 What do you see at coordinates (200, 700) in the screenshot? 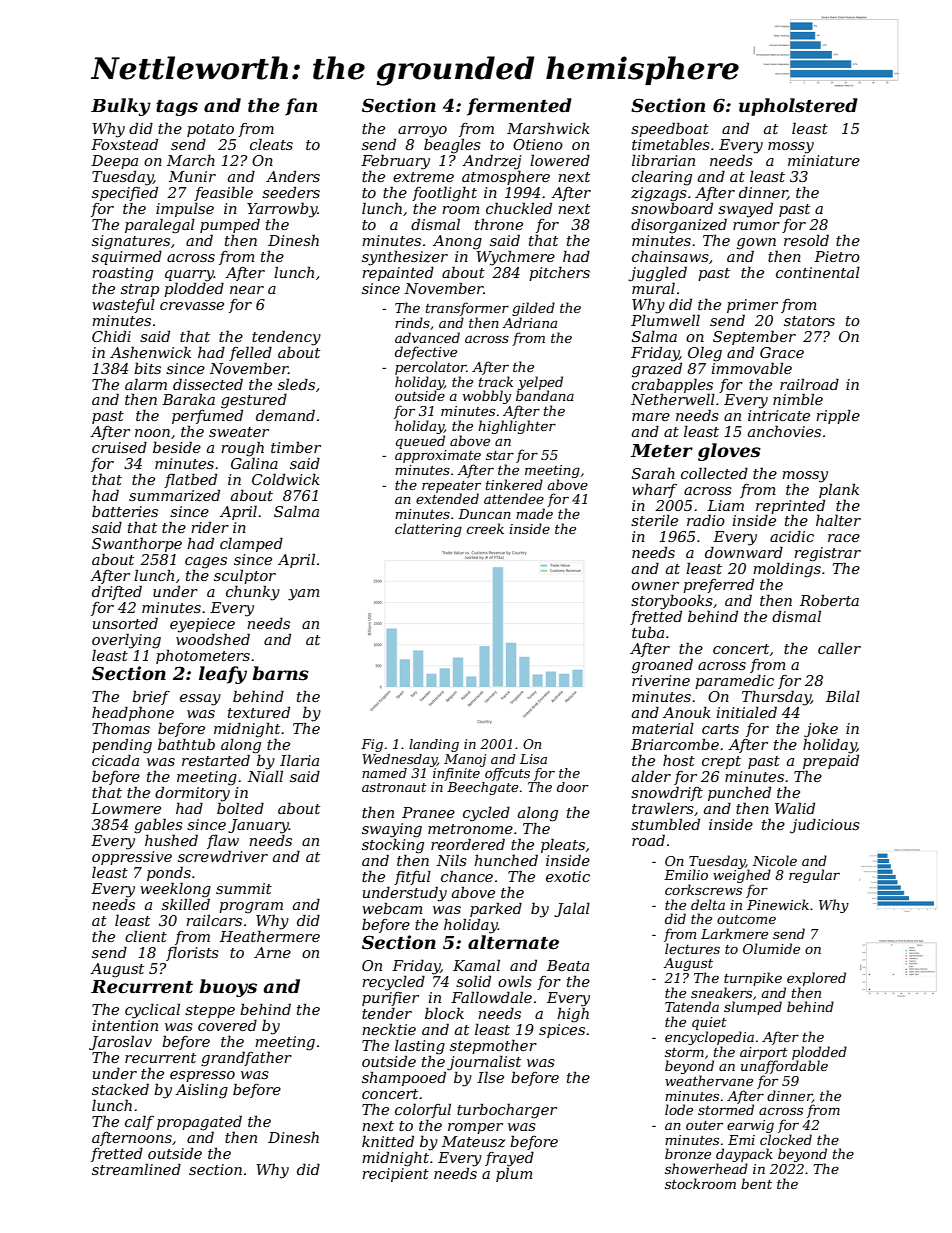
I see `essay` at bounding box center [200, 700].
